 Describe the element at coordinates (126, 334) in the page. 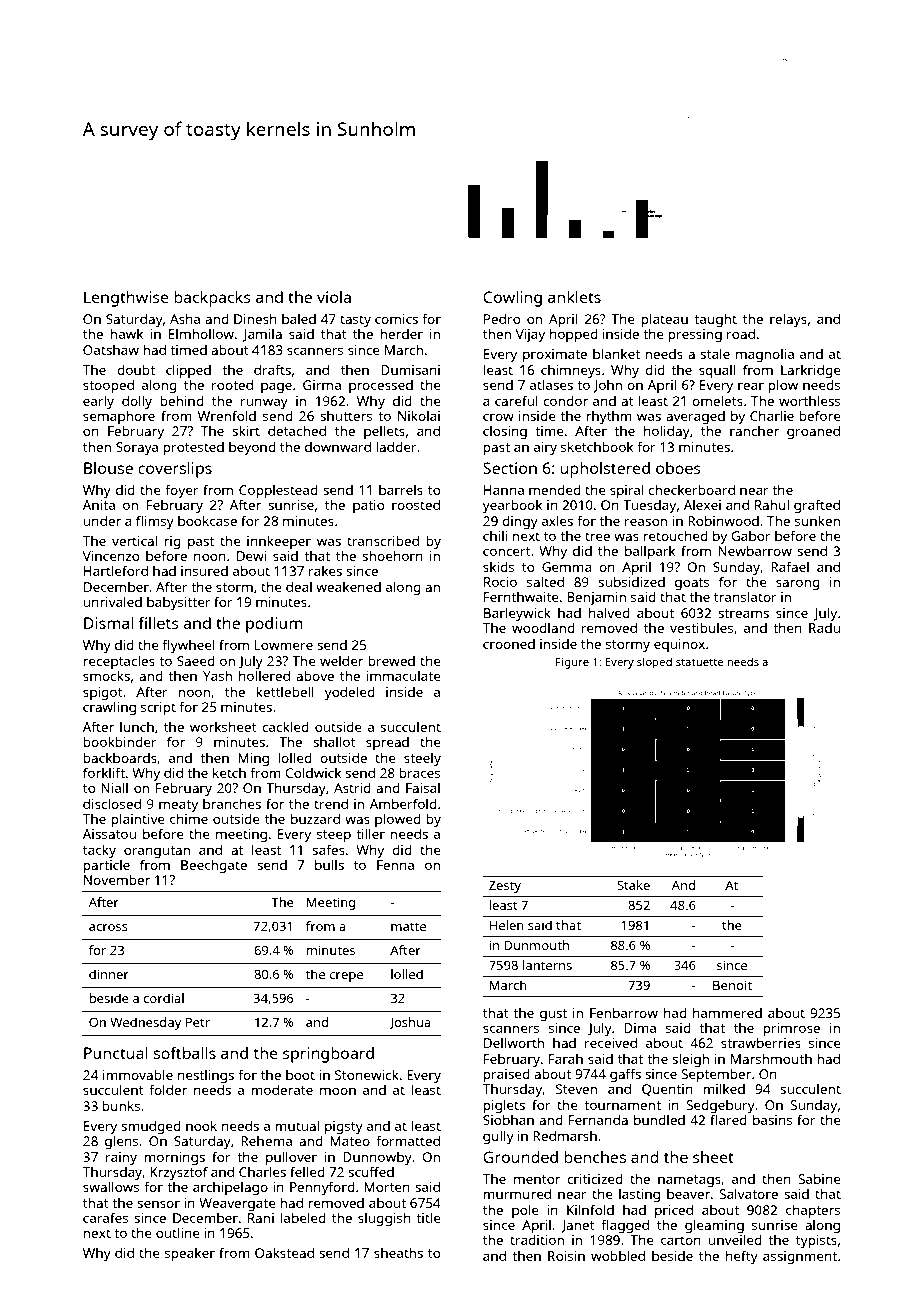

I see `hawk` at that location.
